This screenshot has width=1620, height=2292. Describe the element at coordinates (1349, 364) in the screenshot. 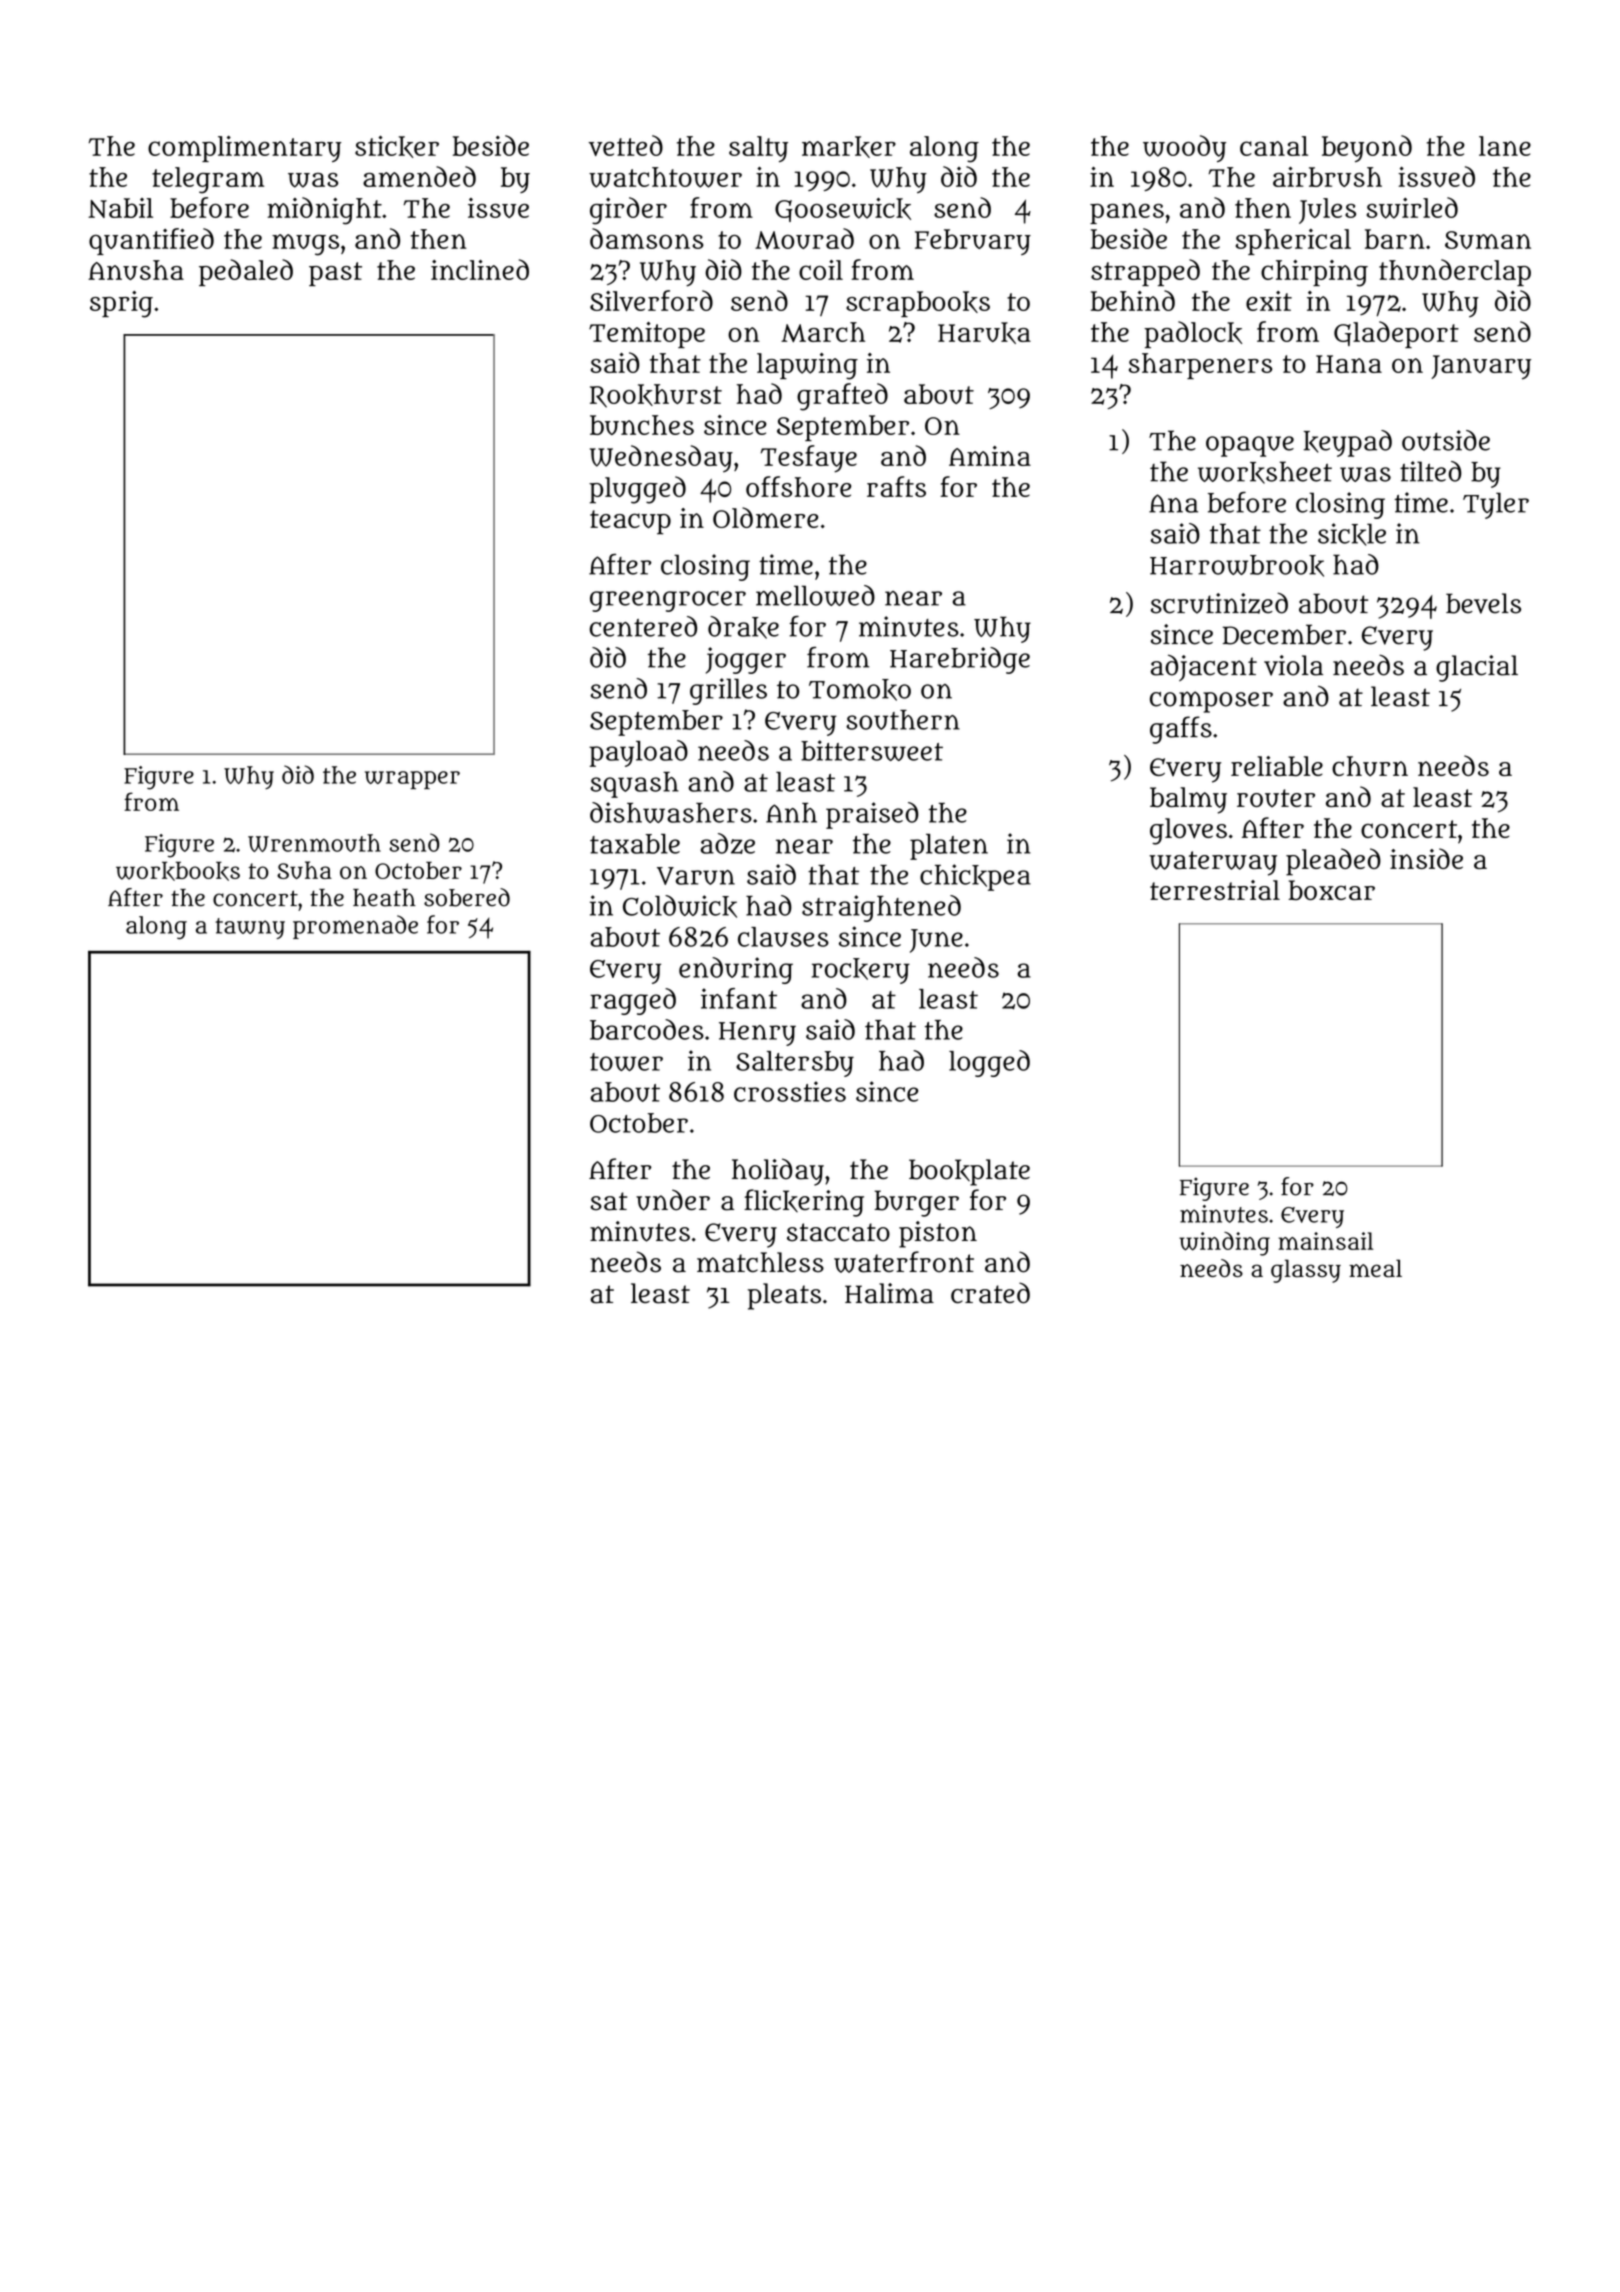

I see `Hana` at that location.
